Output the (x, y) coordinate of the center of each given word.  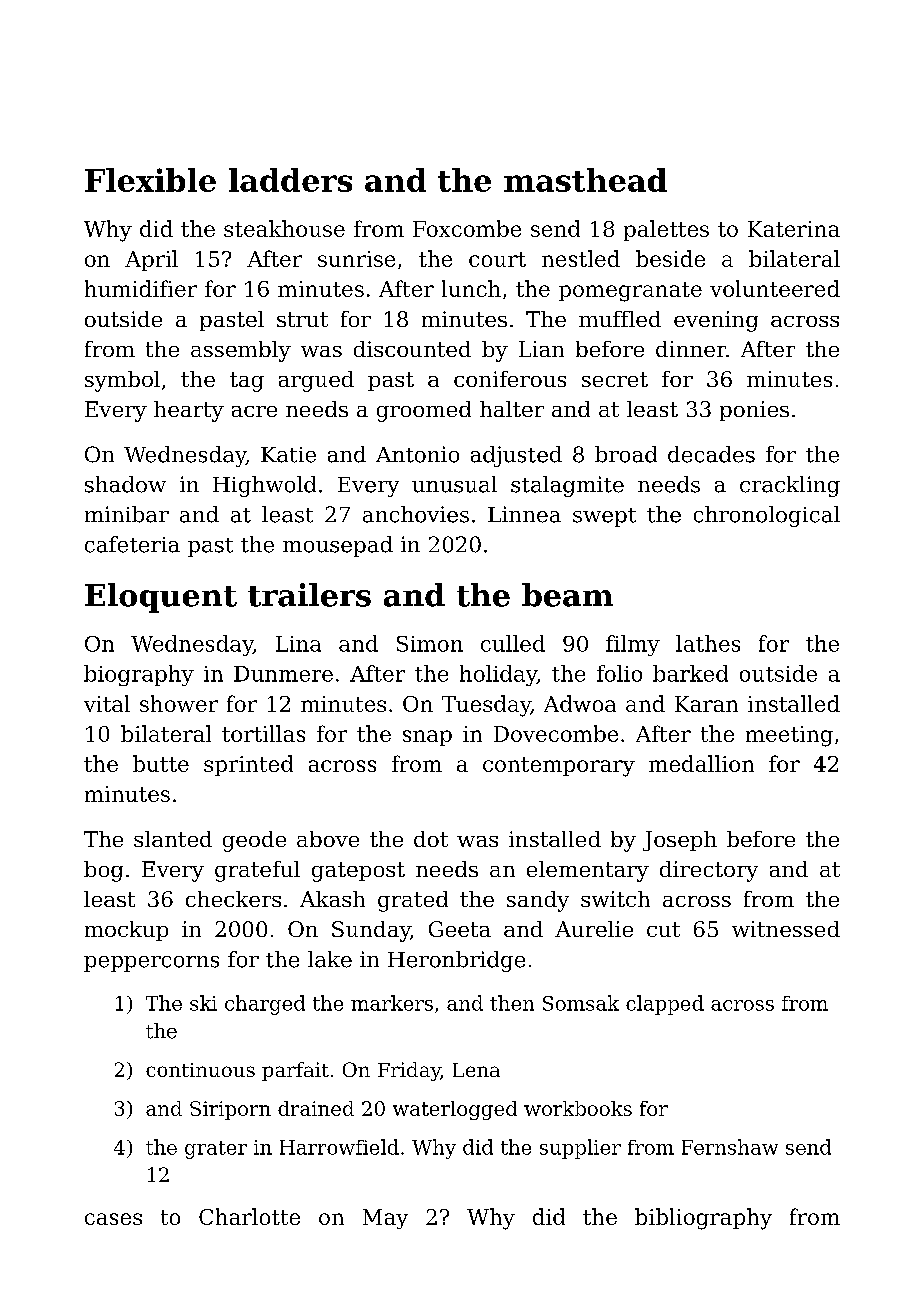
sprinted (248, 765)
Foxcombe (467, 228)
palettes (666, 230)
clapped (665, 1005)
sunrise (356, 259)
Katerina (794, 229)
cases (113, 1219)
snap (427, 738)
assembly (241, 351)
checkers (233, 899)
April (151, 260)
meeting (789, 736)
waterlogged (455, 1110)
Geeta (460, 929)
